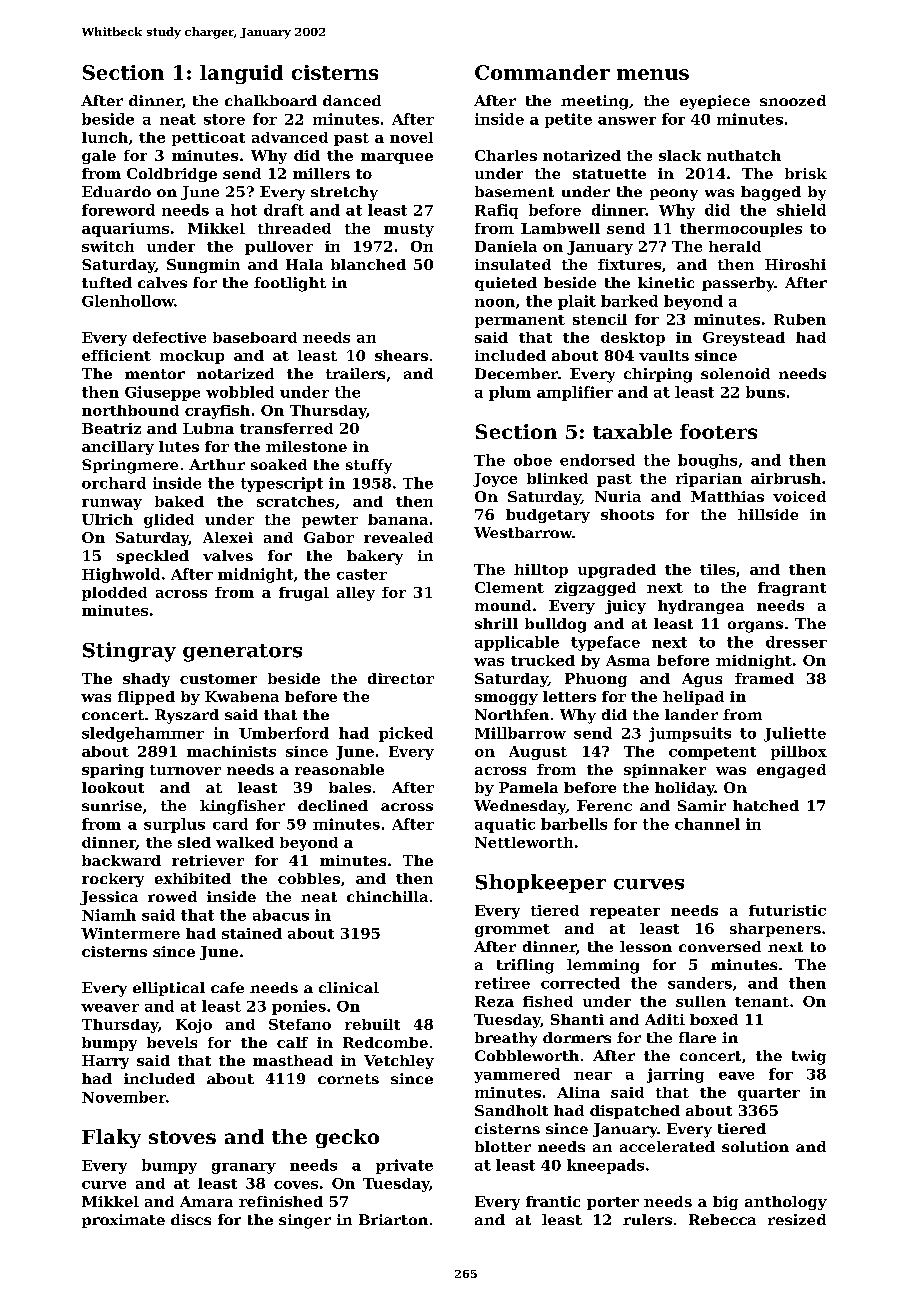  I want to click on chinchilla, so click(387, 896).
